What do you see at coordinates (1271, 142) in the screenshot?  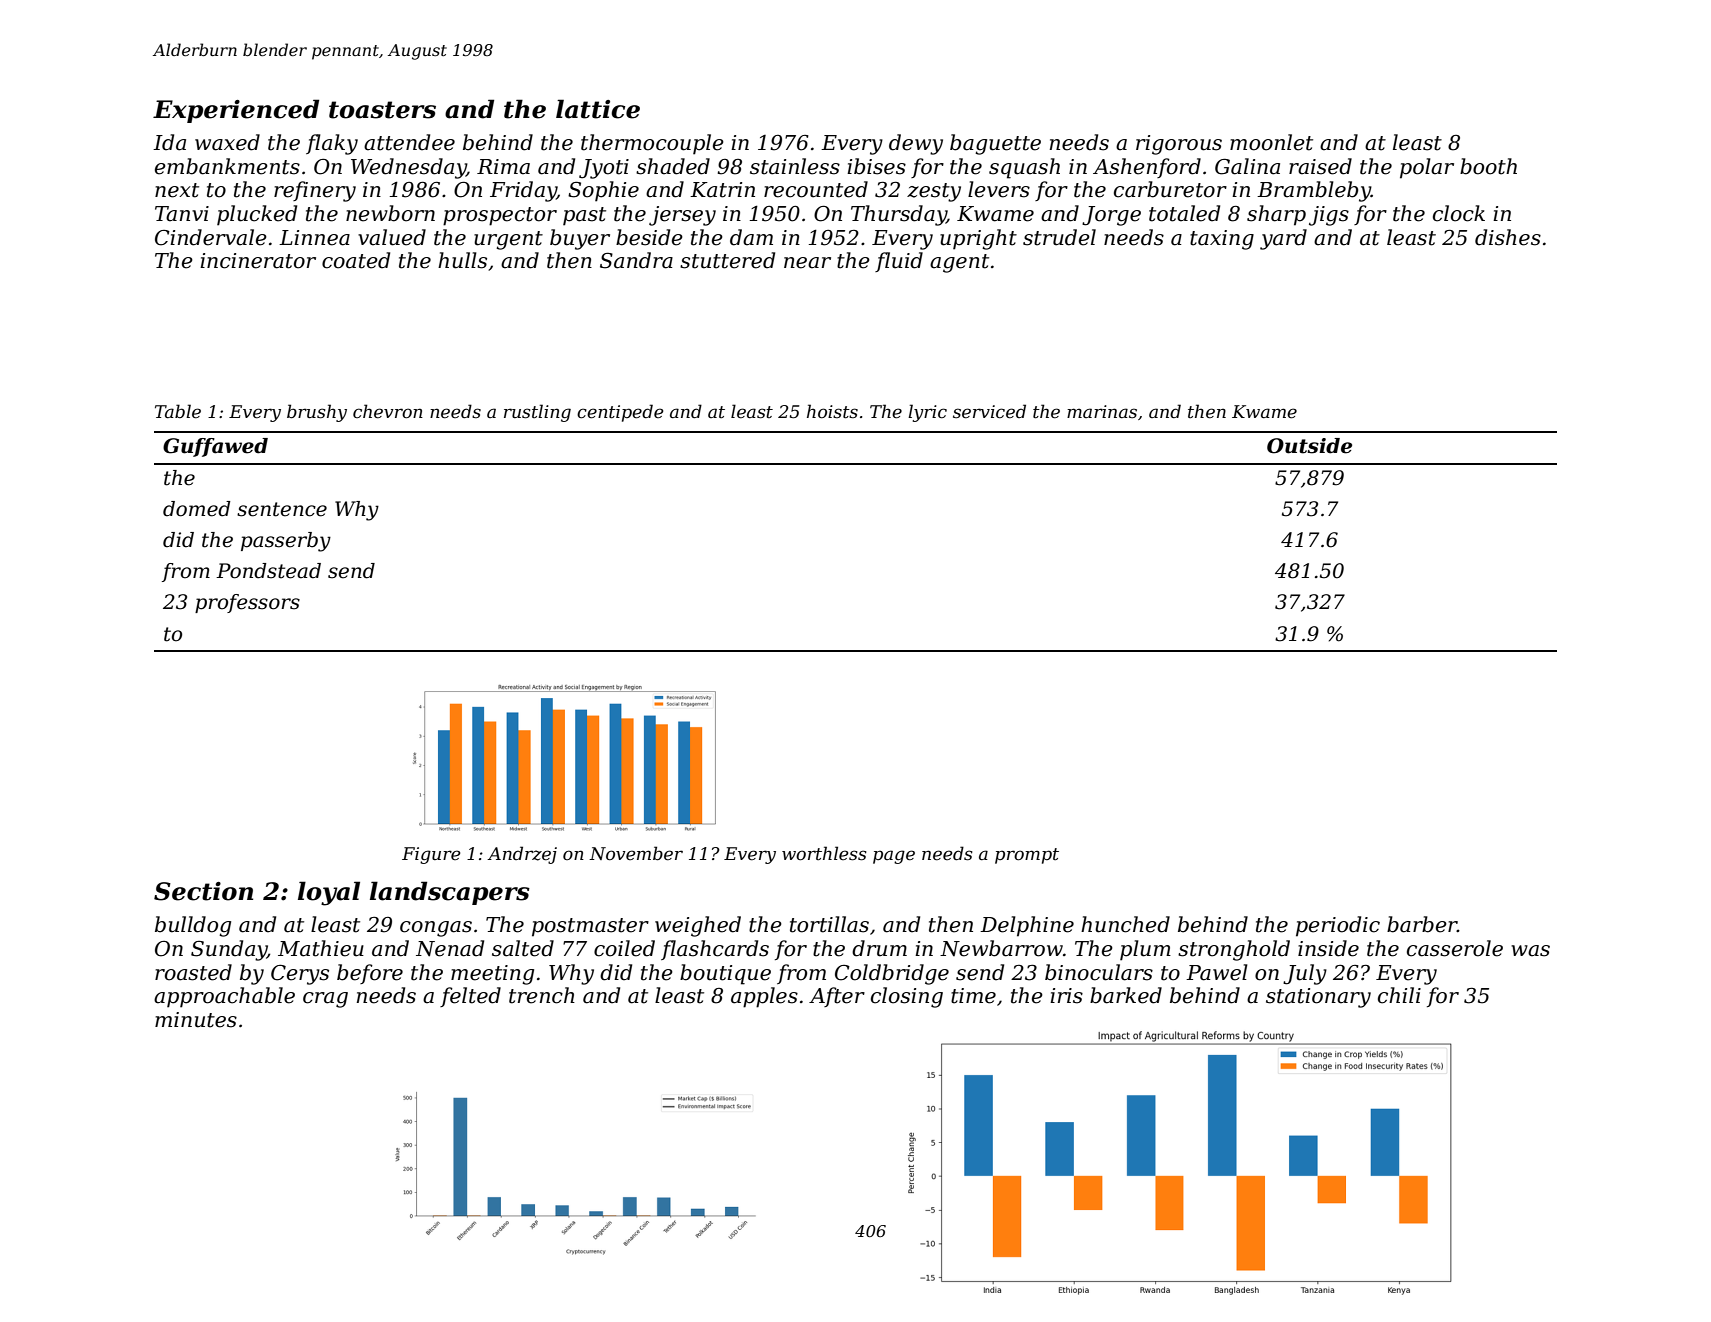 I see `moonlet` at bounding box center [1271, 142].
